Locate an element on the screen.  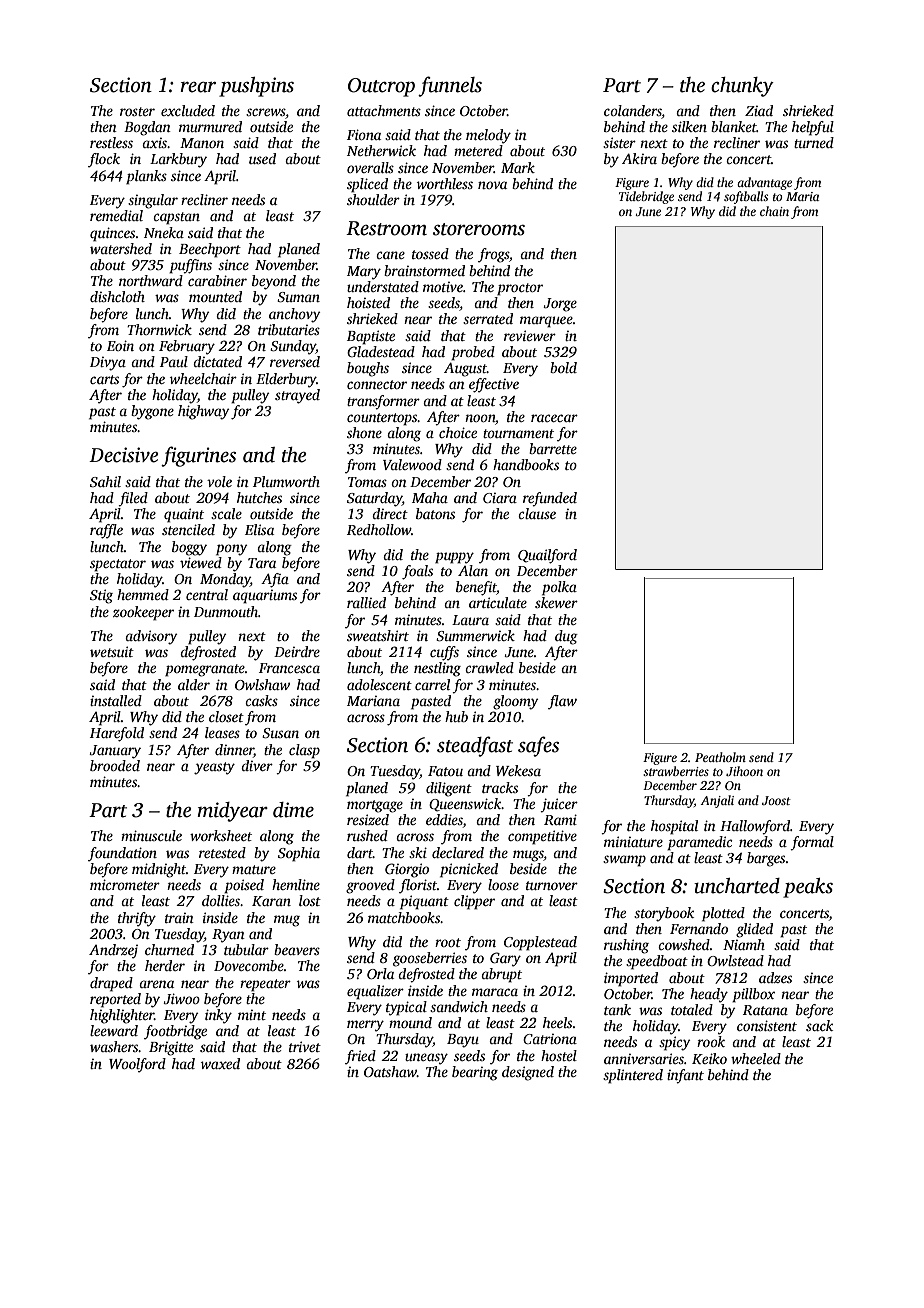
resized is located at coordinates (368, 819).
